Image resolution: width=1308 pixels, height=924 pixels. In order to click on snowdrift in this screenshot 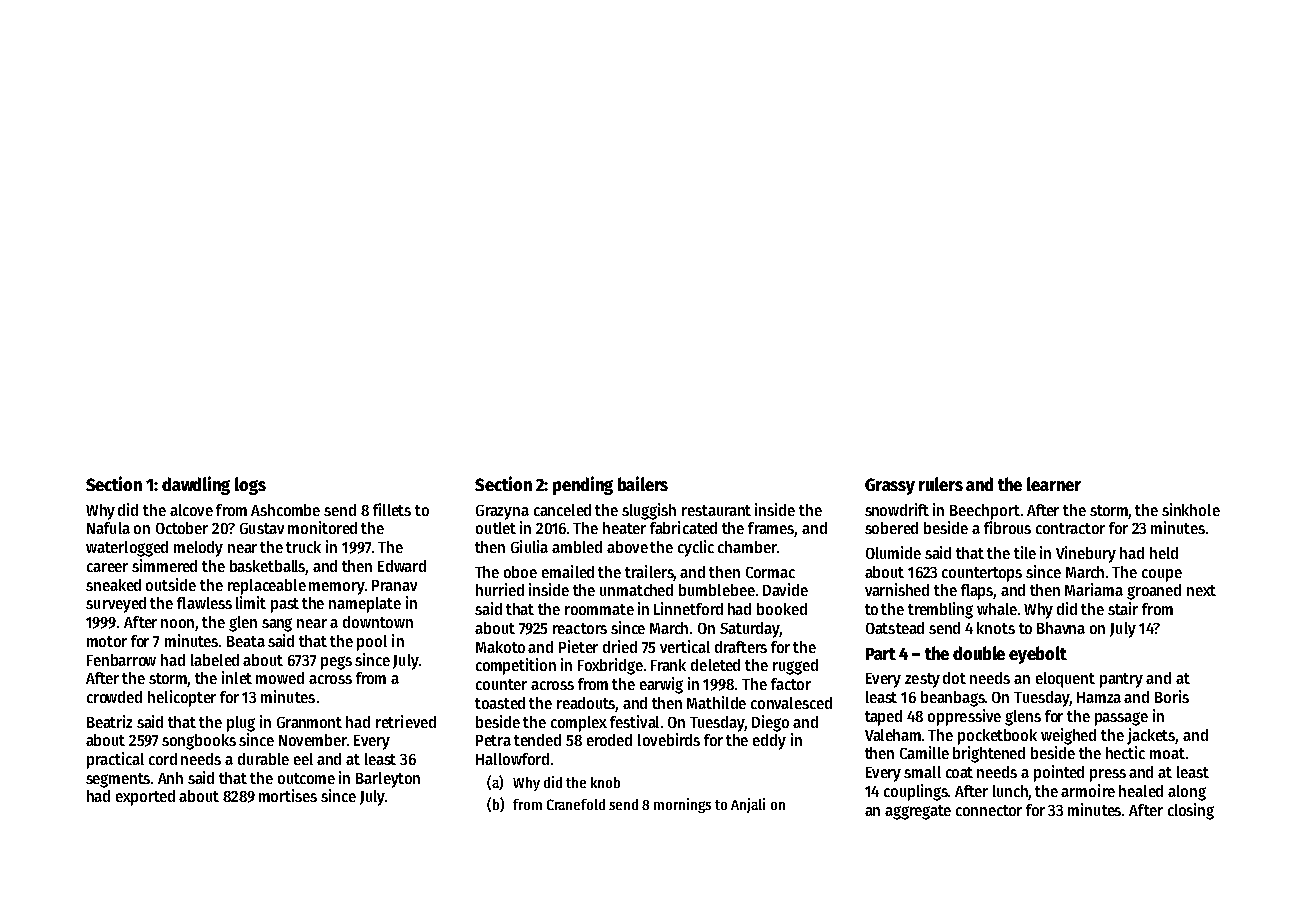, I will do `click(897, 509)`.
